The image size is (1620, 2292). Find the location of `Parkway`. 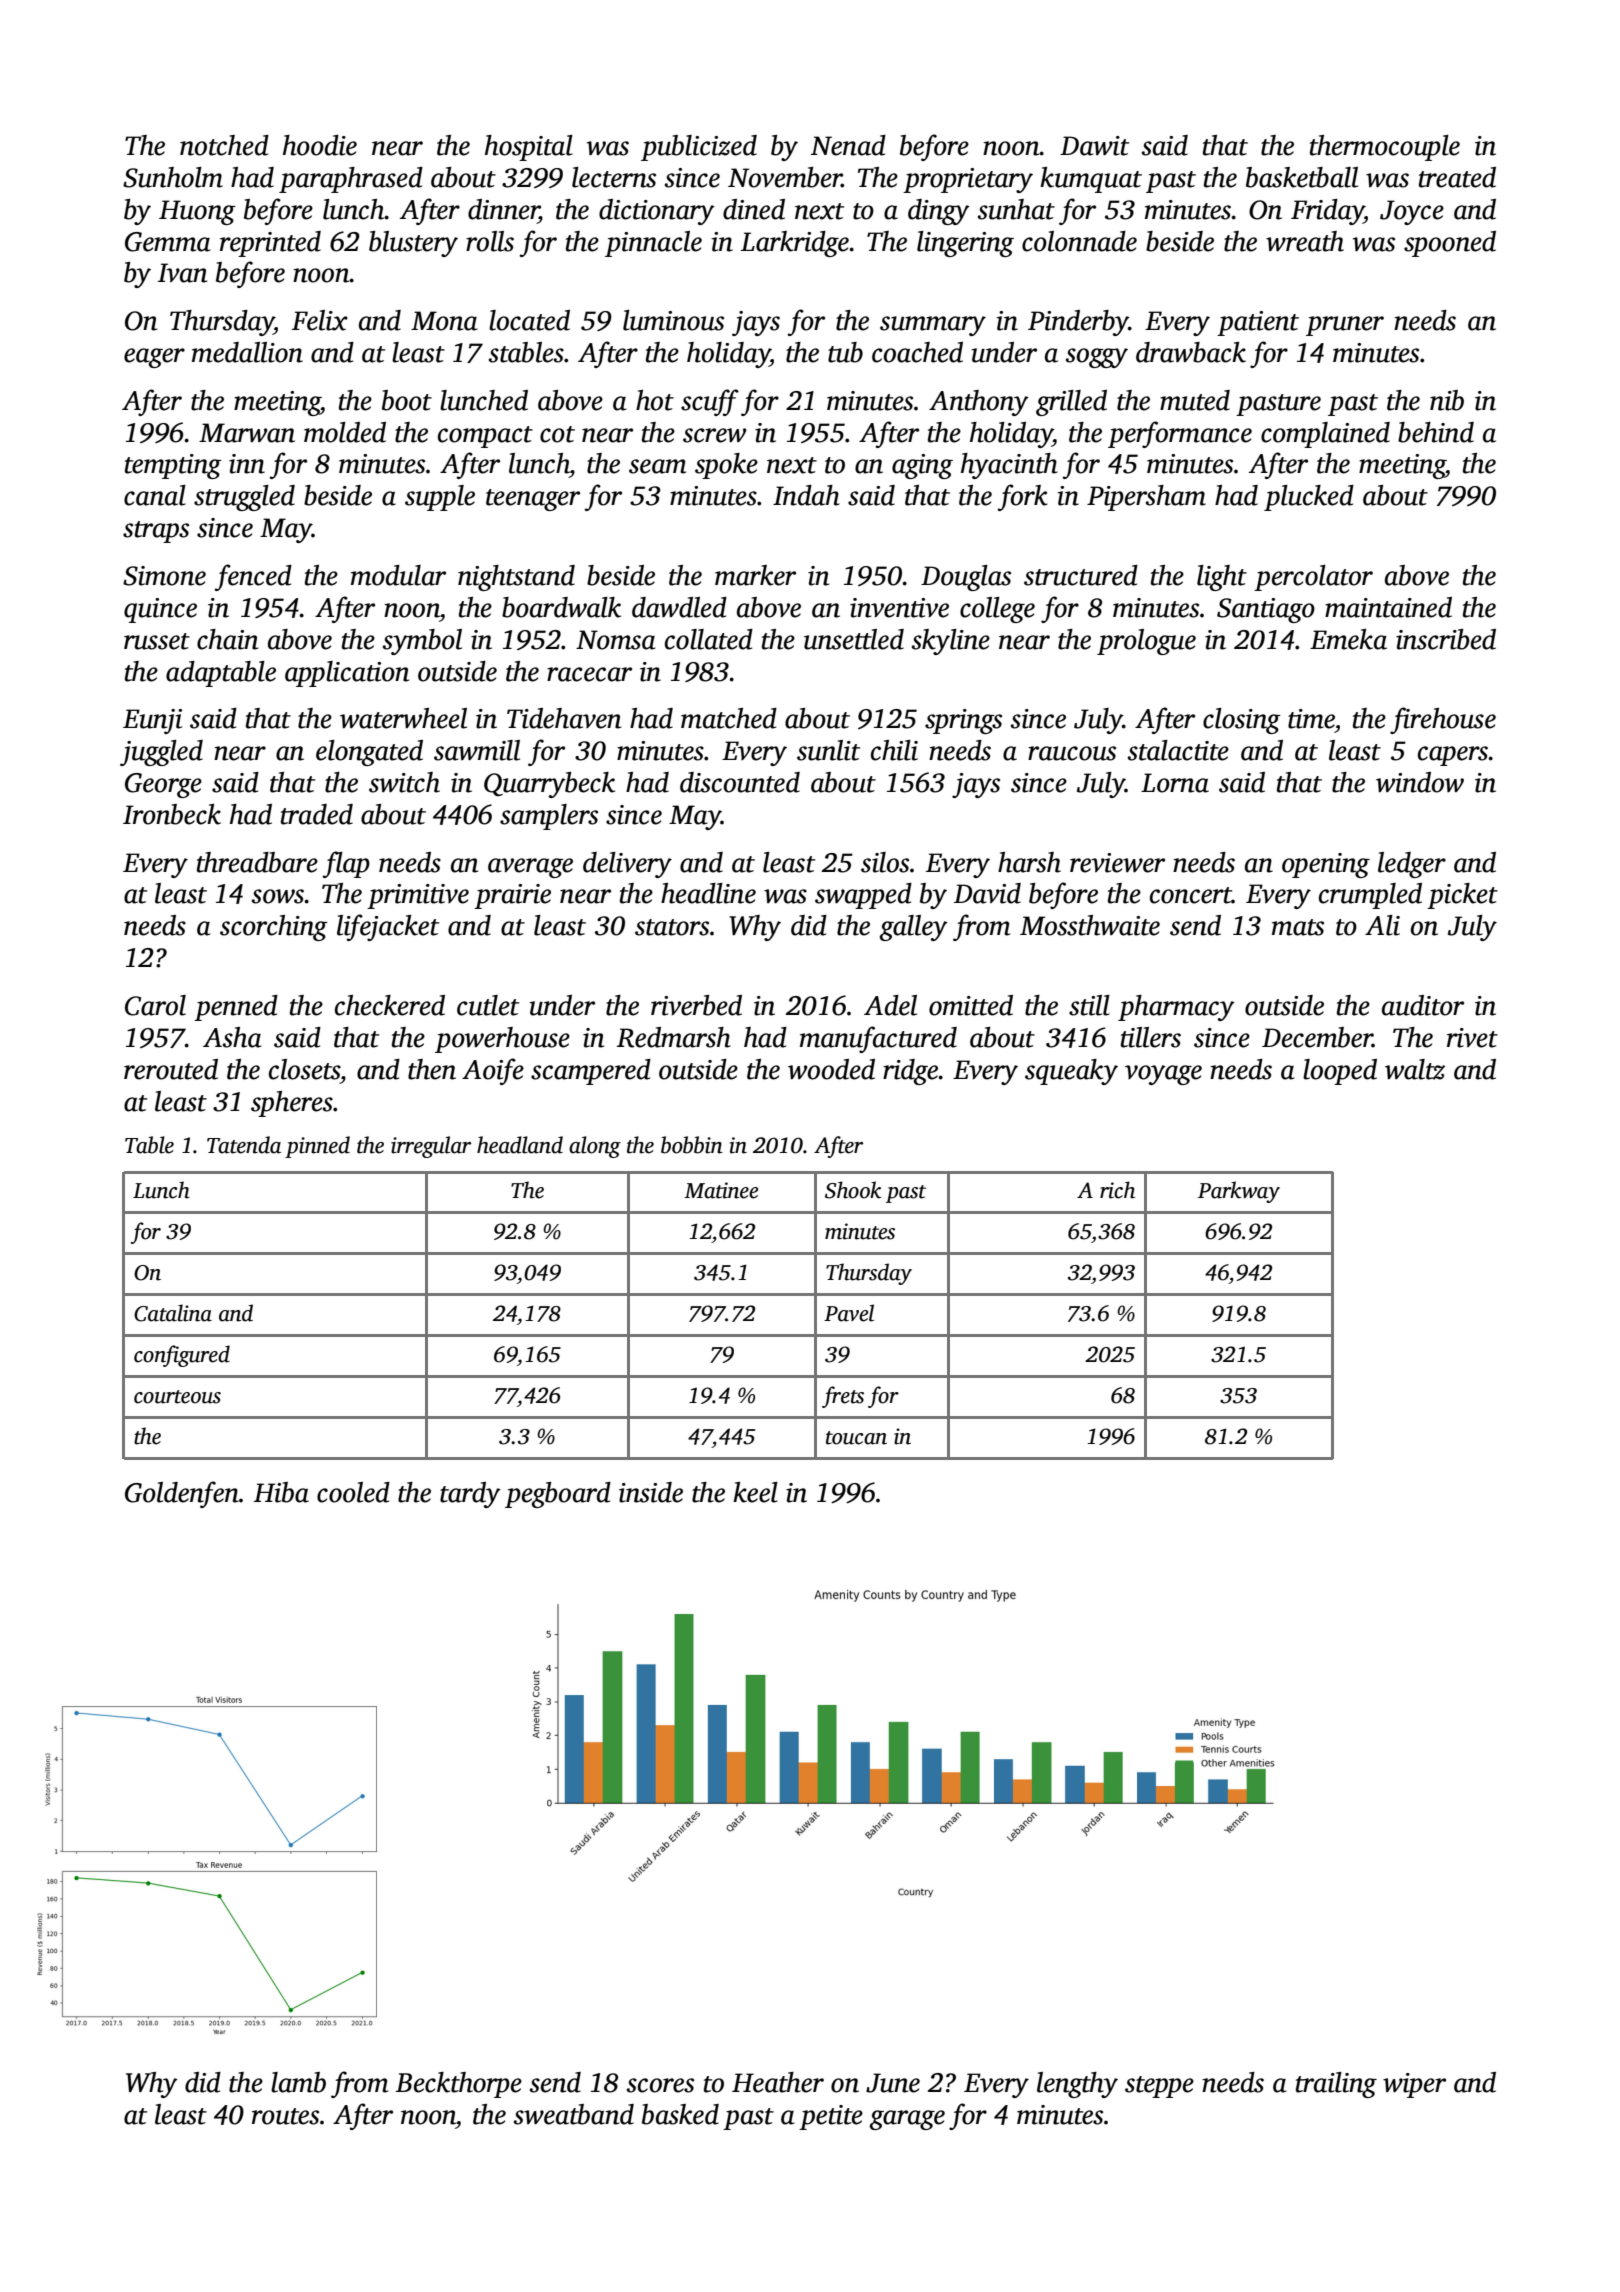

Parkway is located at coordinates (1239, 1192).
